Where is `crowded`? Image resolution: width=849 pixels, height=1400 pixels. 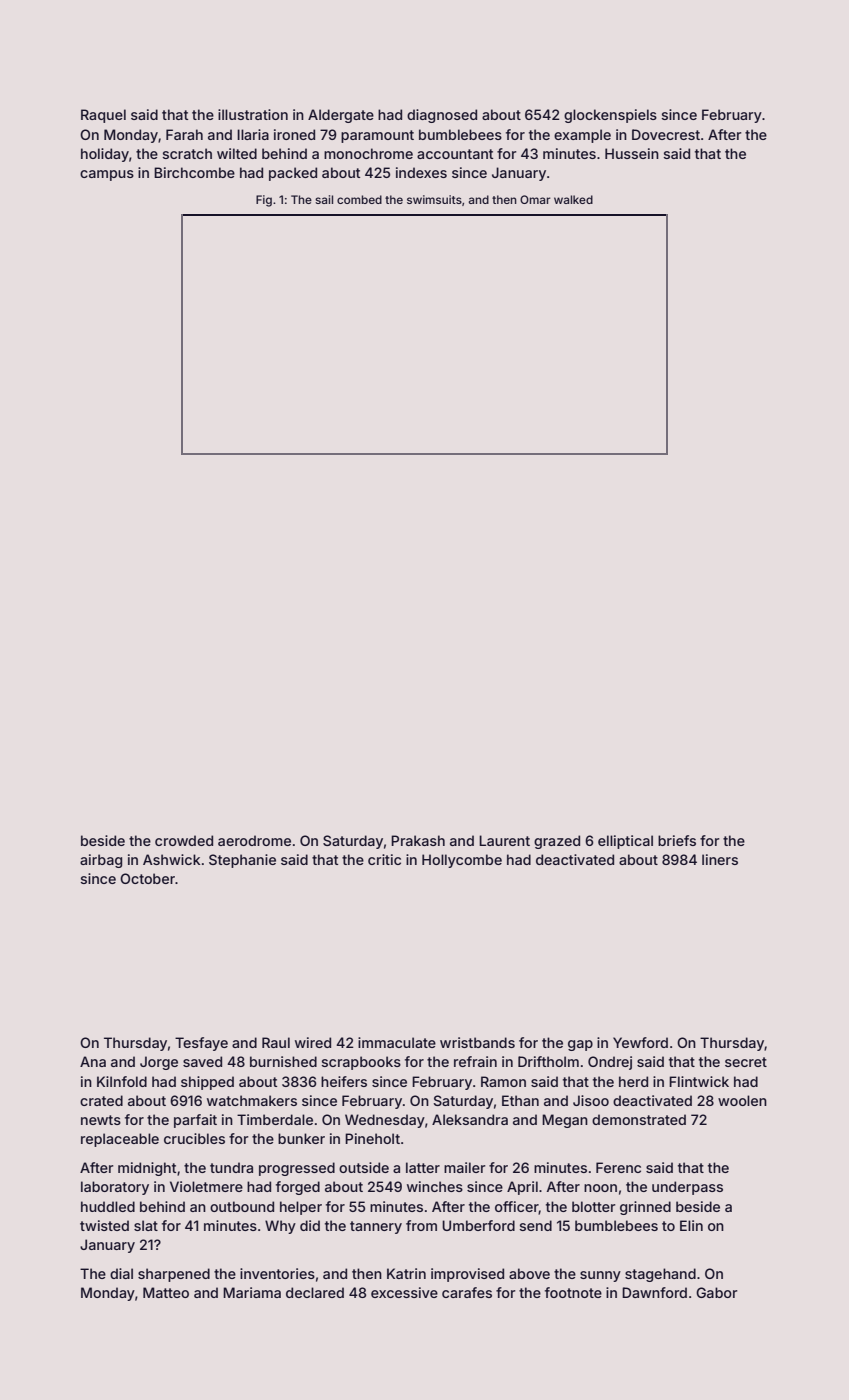
crowded is located at coordinates (184, 840).
